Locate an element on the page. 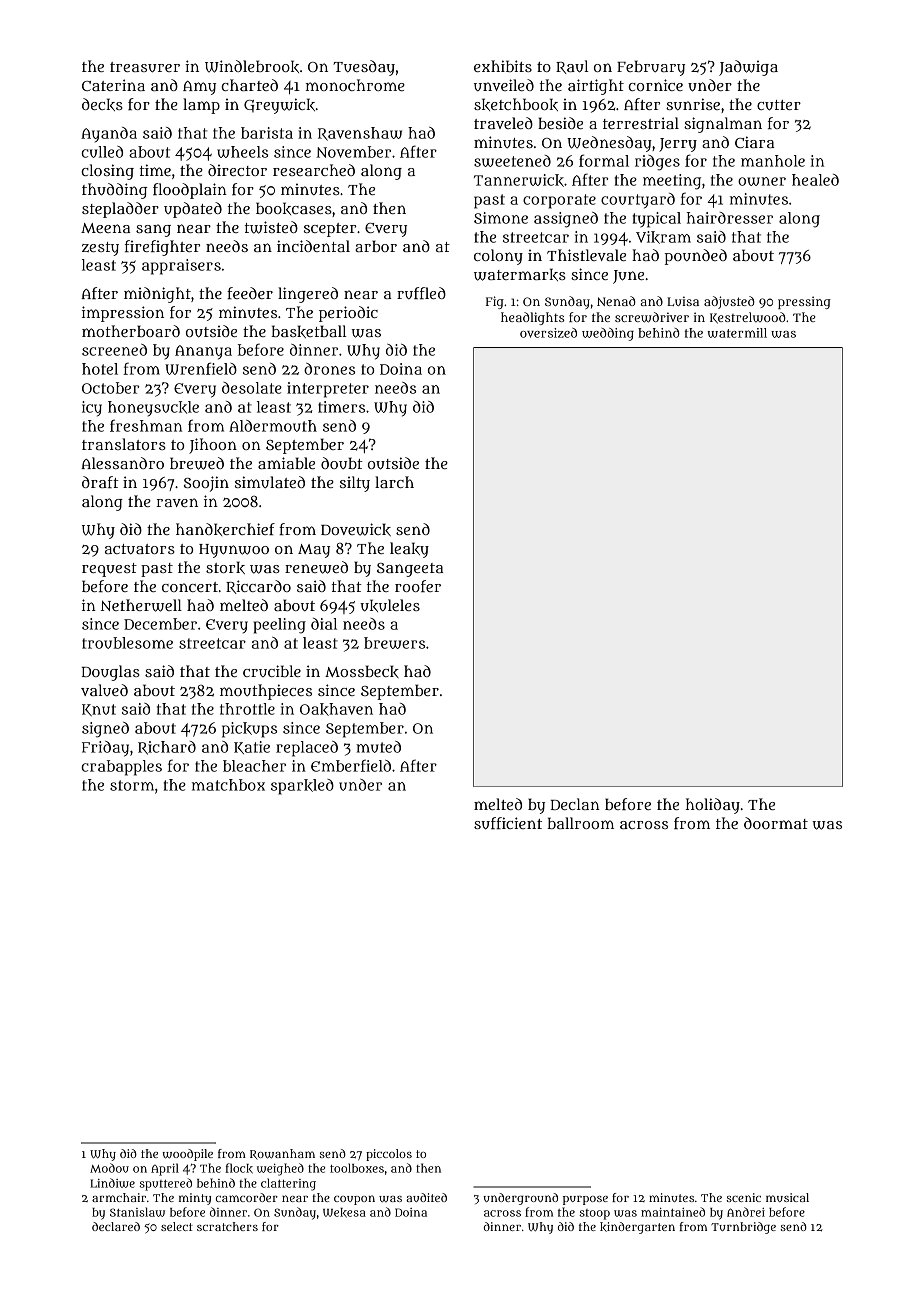 Image resolution: width=924 pixels, height=1308 pixels. camcorder is located at coordinates (247, 1197).
